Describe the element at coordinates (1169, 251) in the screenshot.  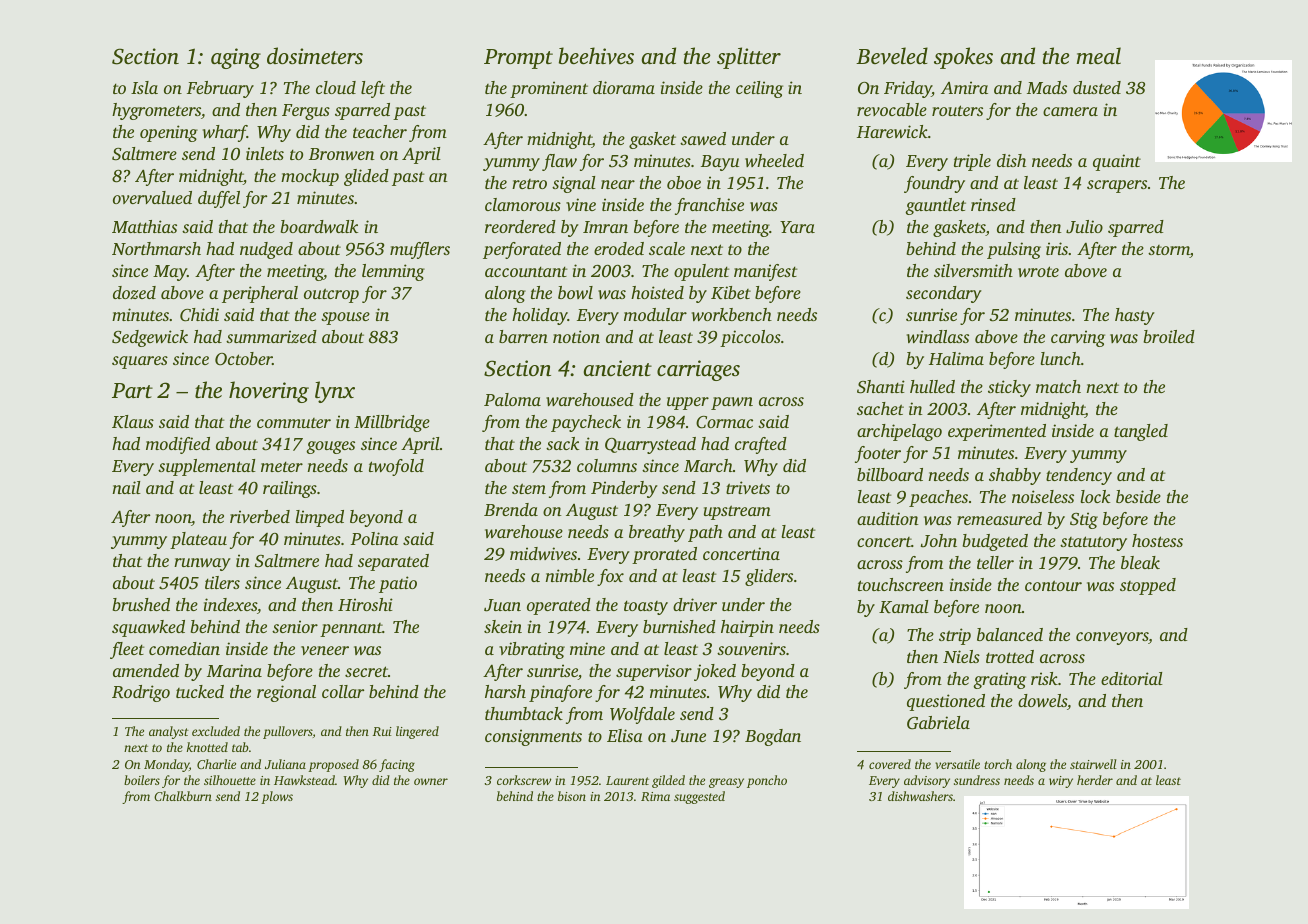
I see `storm` at that location.
